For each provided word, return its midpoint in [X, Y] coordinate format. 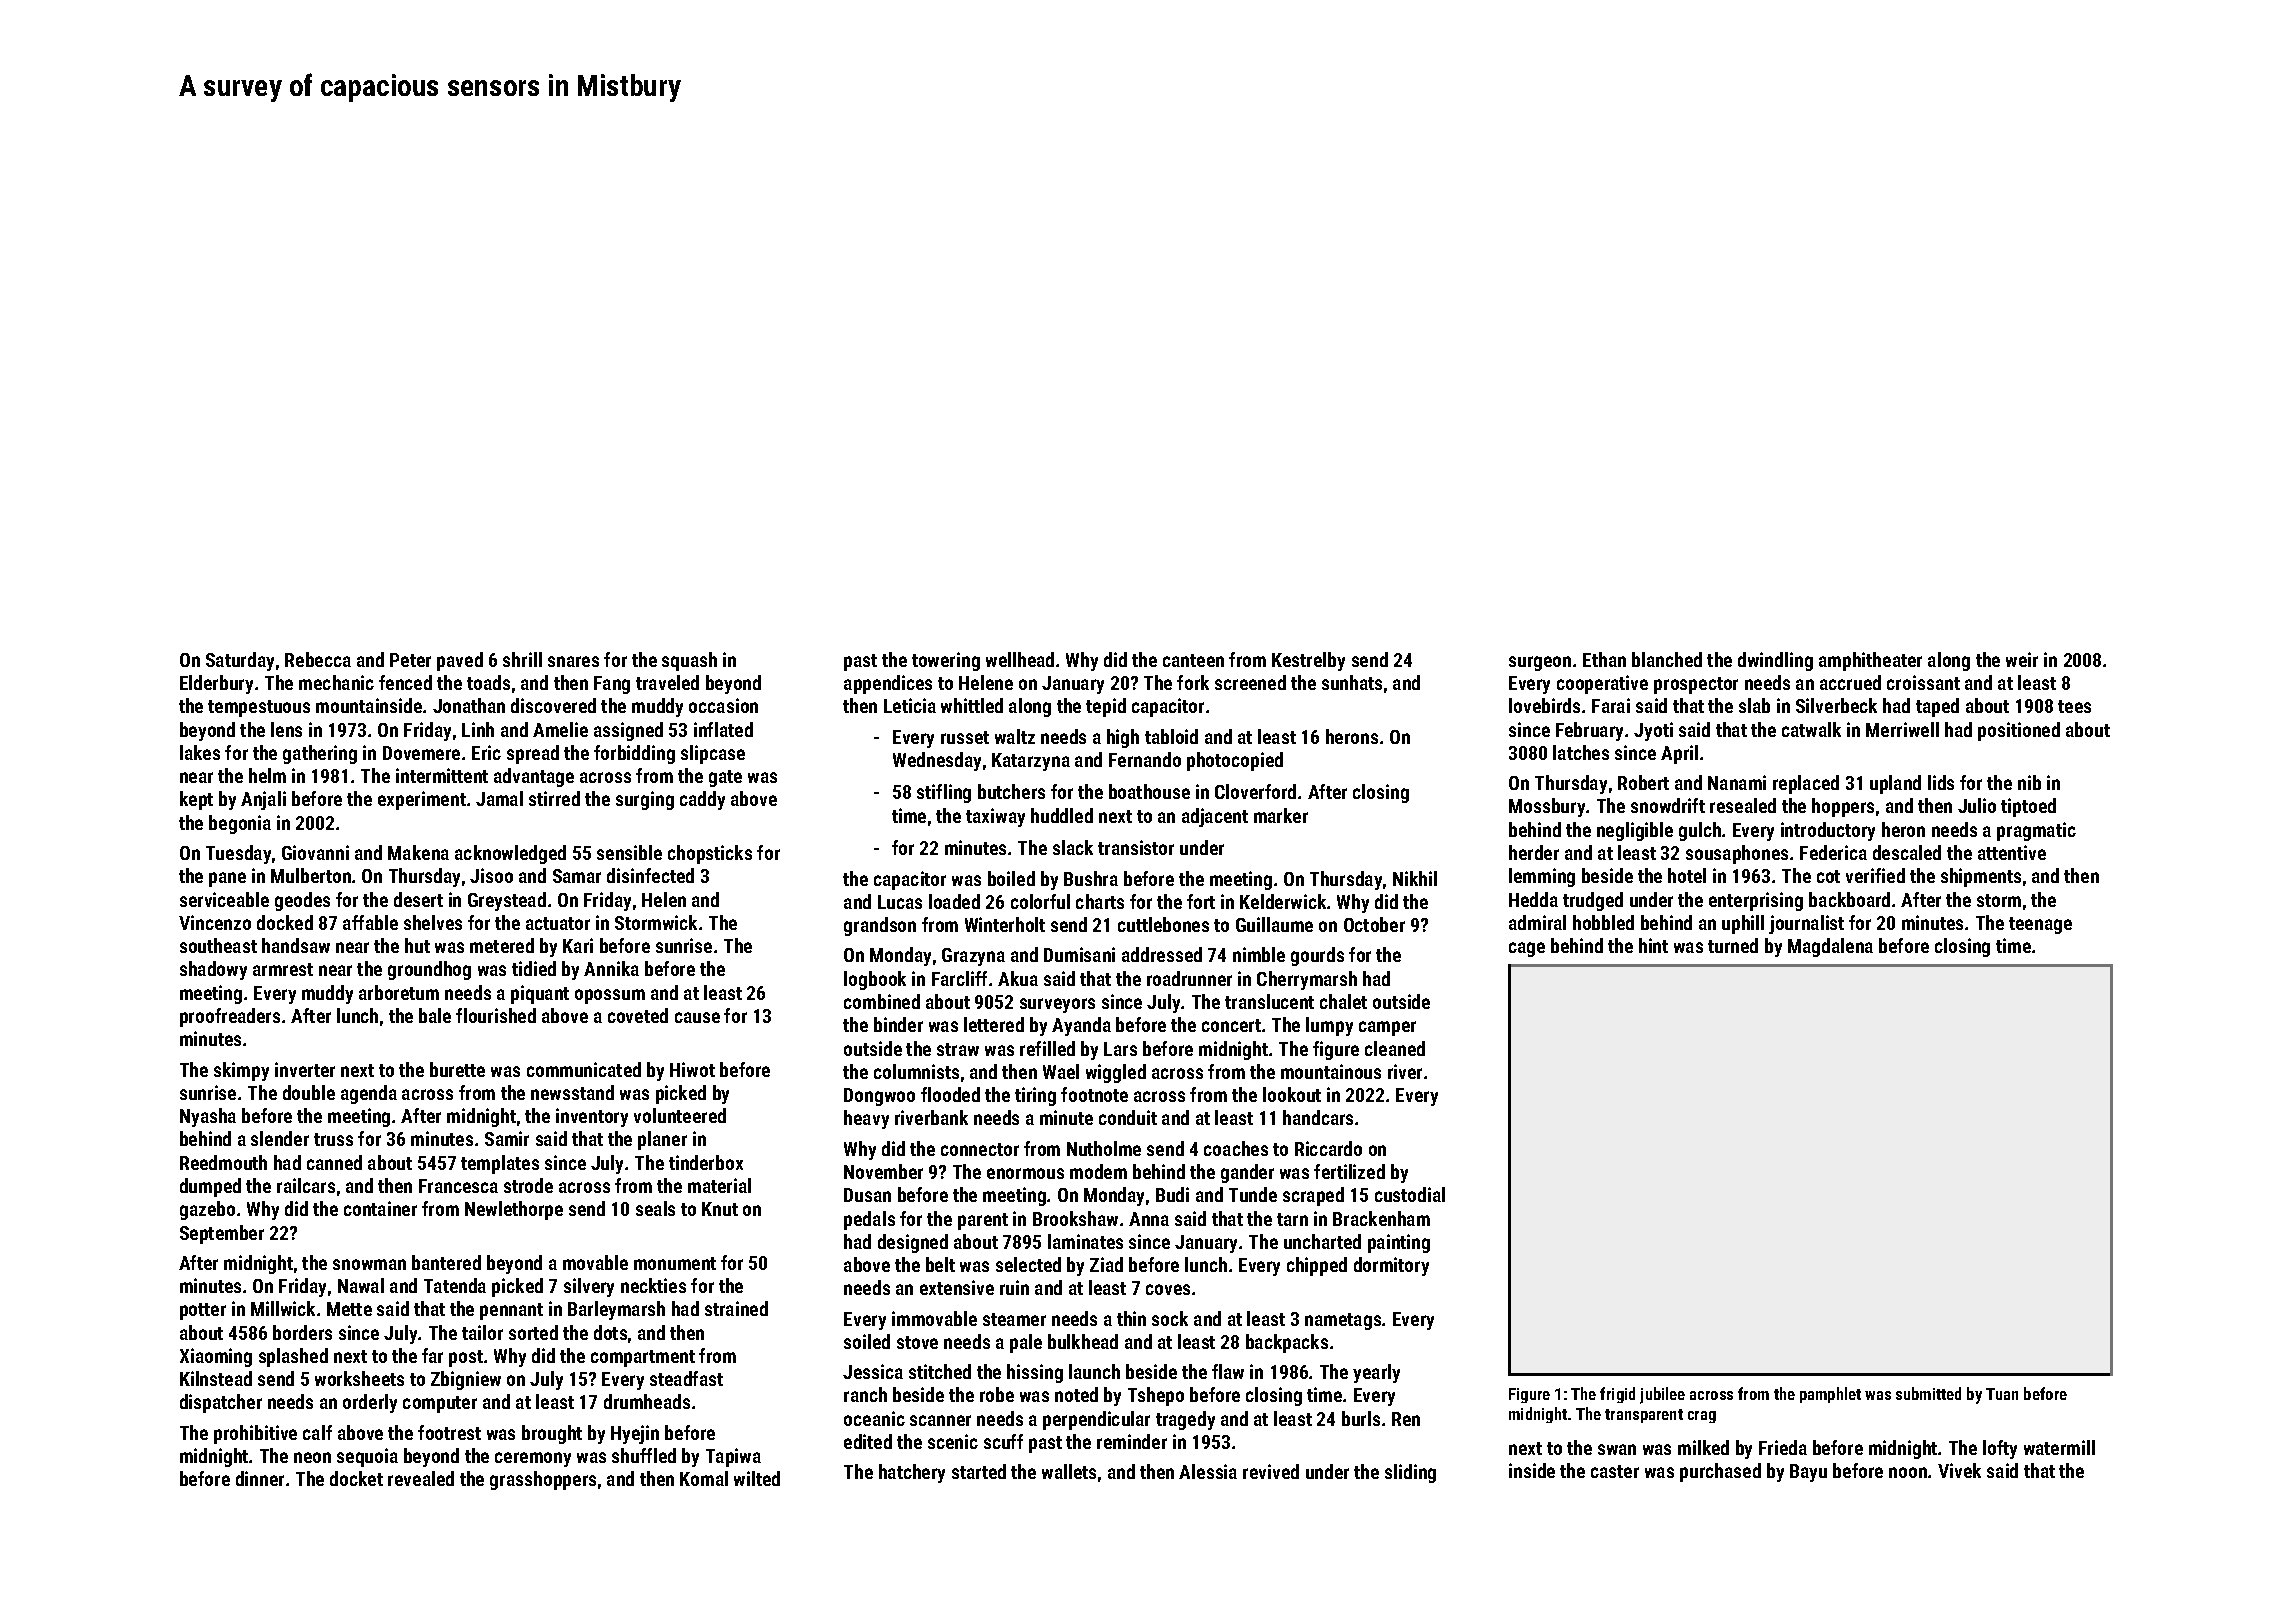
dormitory [1391, 1266]
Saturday [240, 661]
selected [1028, 1264]
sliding [1410, 1473]
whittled [972, 705]
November [883, 1171]
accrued [1850, 682]
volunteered [680, 1115]
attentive [2012, 852]
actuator [558, 923]
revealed [421, 1478]
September [222, 1234]
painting [1399, 1243]
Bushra [1091, 878]
